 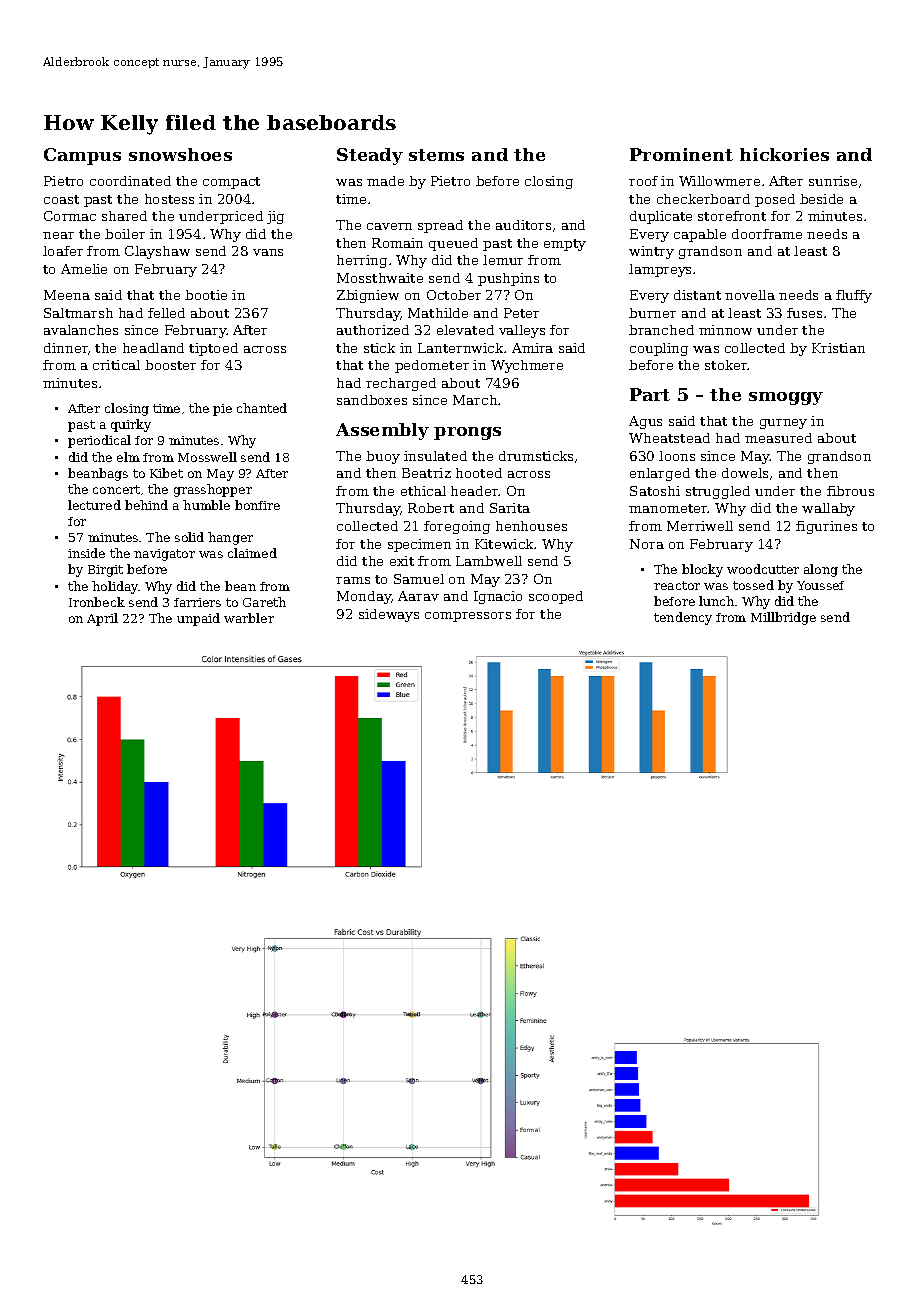 I want to click on hooted, so click(x=479, y=473).
